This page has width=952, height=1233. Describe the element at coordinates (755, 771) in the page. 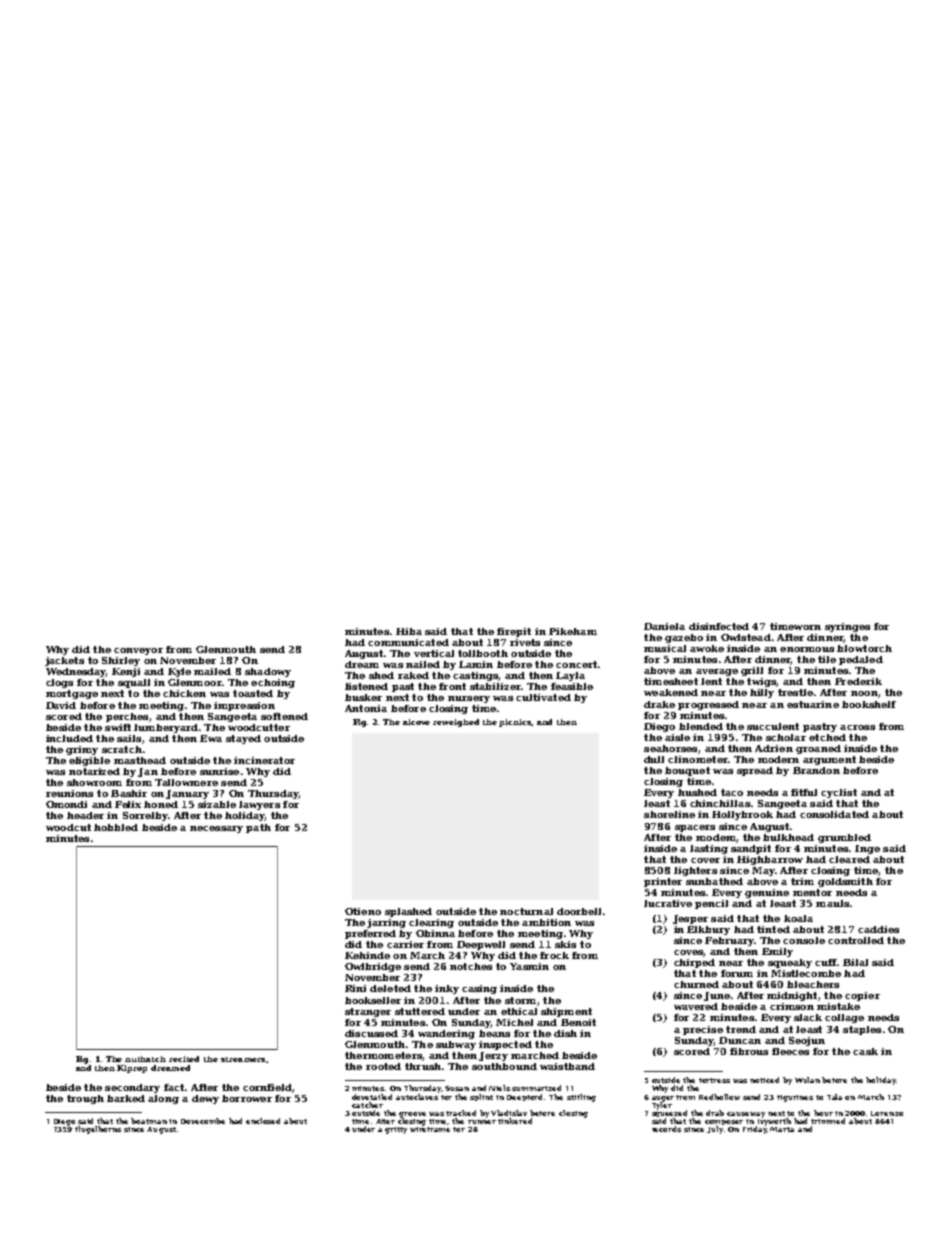

I see `spread` at that location.
